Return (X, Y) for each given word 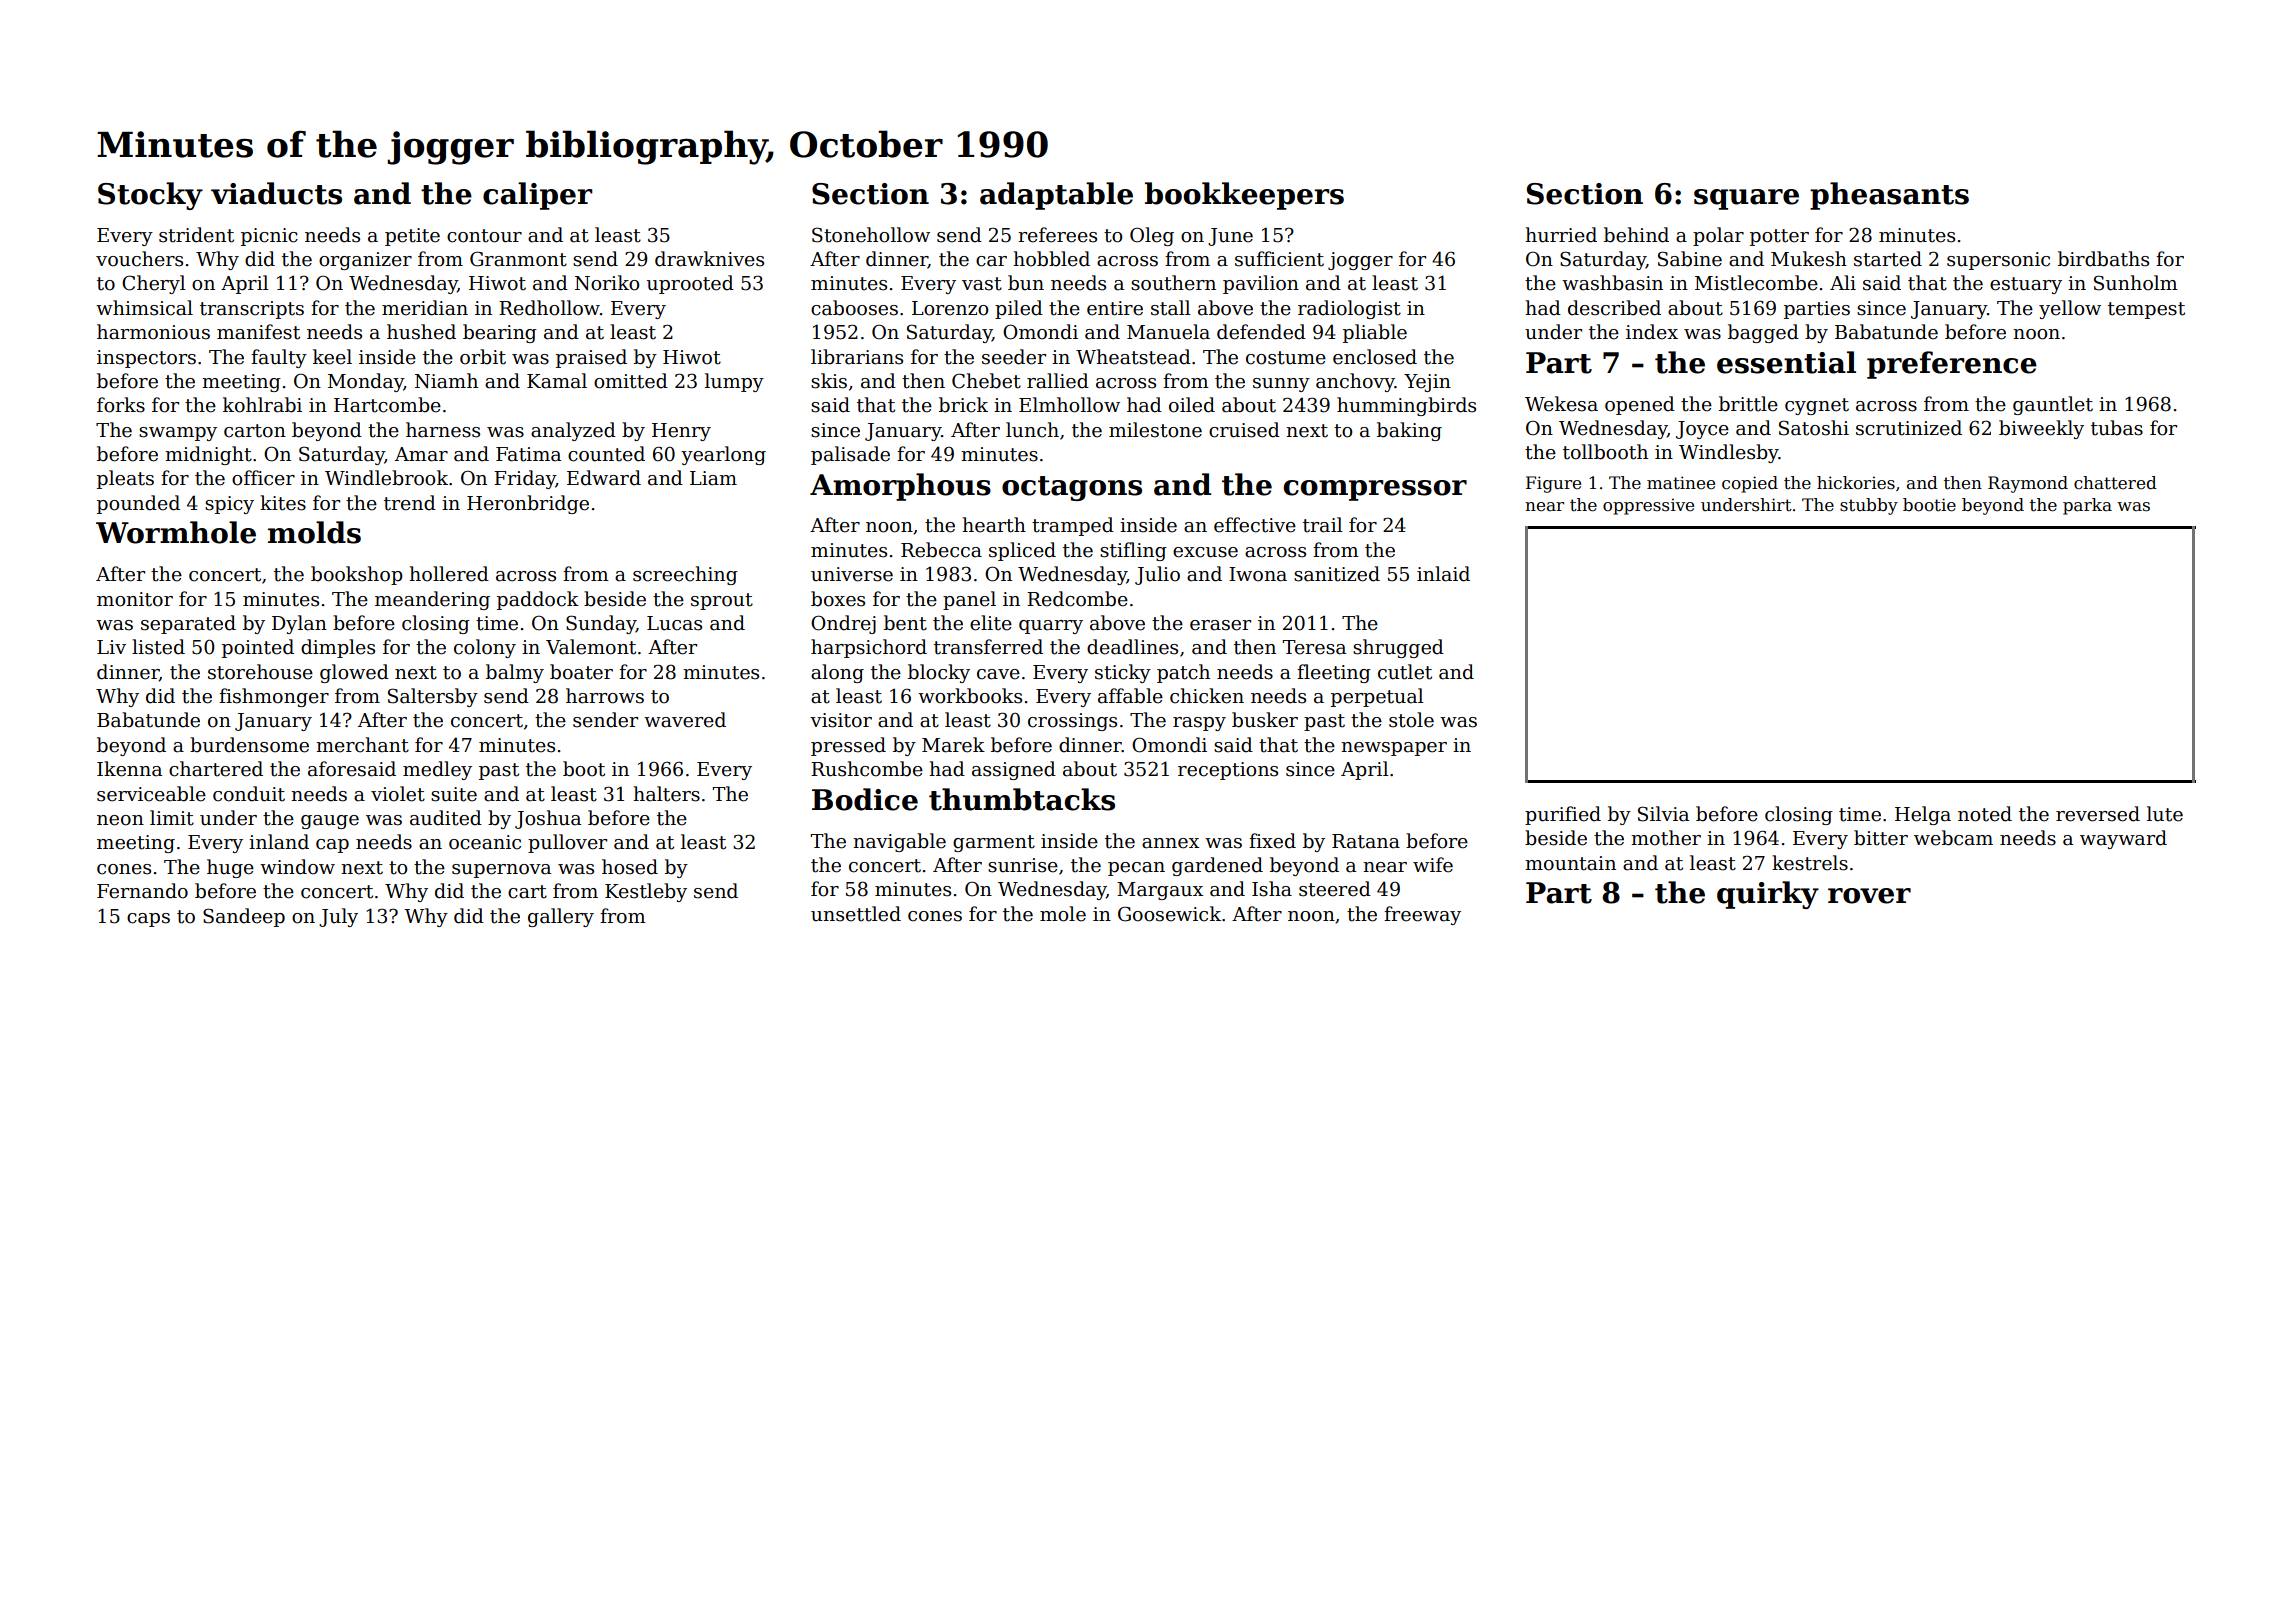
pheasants (1889, 196)
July (338, 917)
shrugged (1398, 648)
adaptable (1056, 196)
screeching (685, 575)
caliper (537, 196)
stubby (1869, 506)
